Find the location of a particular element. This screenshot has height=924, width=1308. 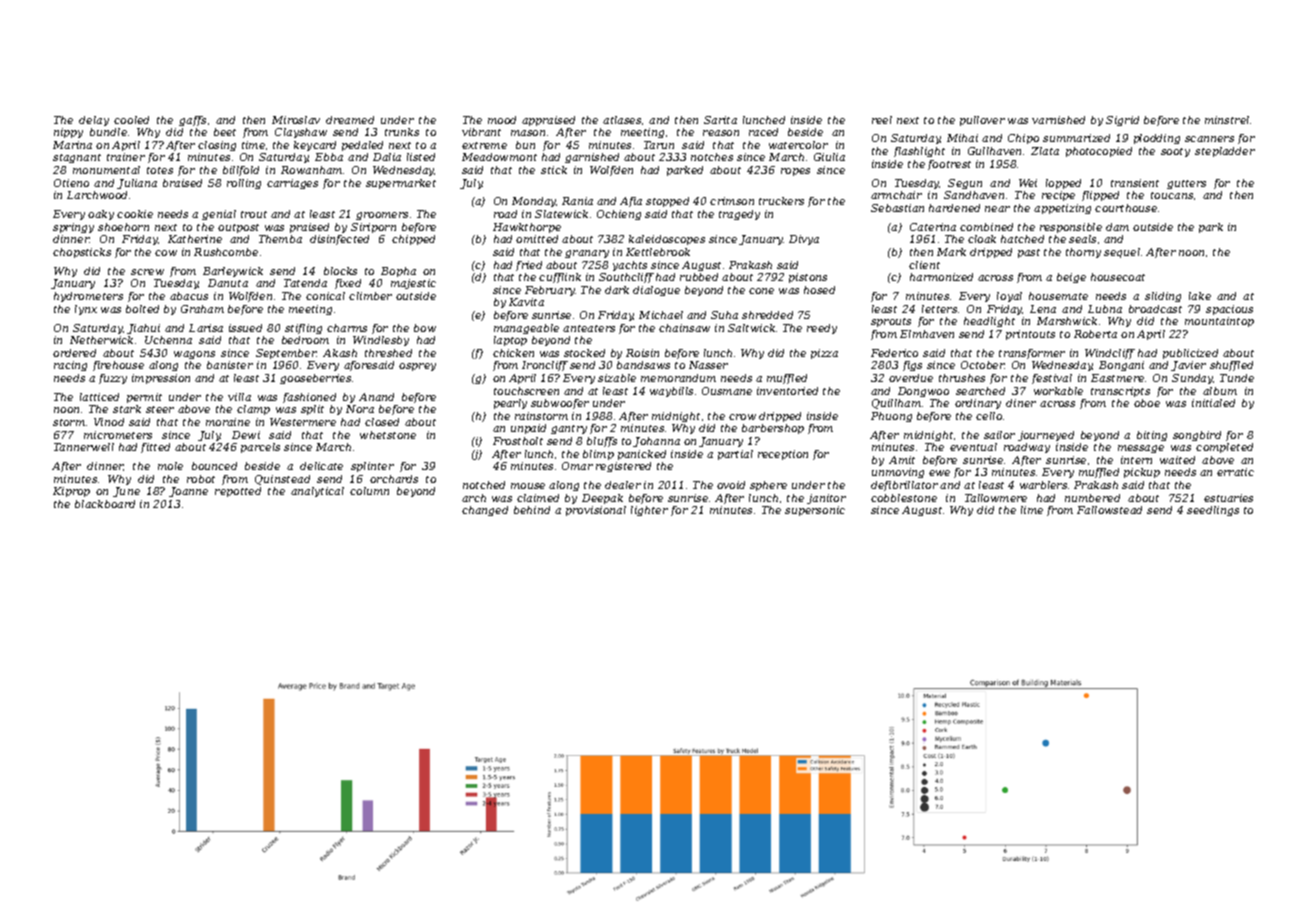

Phuong is located at coordinates (891, 417).
